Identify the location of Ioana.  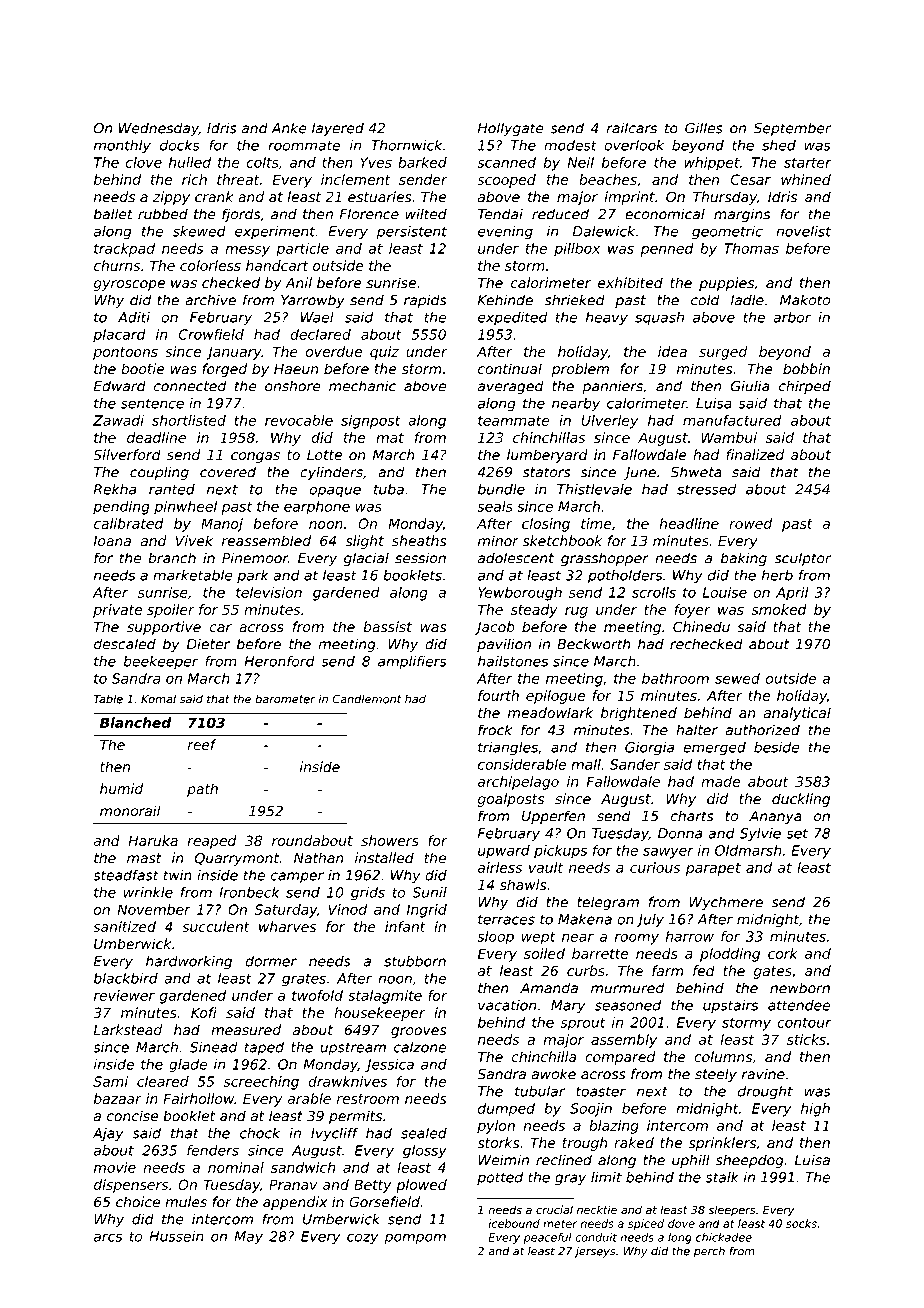
(112, 541).
